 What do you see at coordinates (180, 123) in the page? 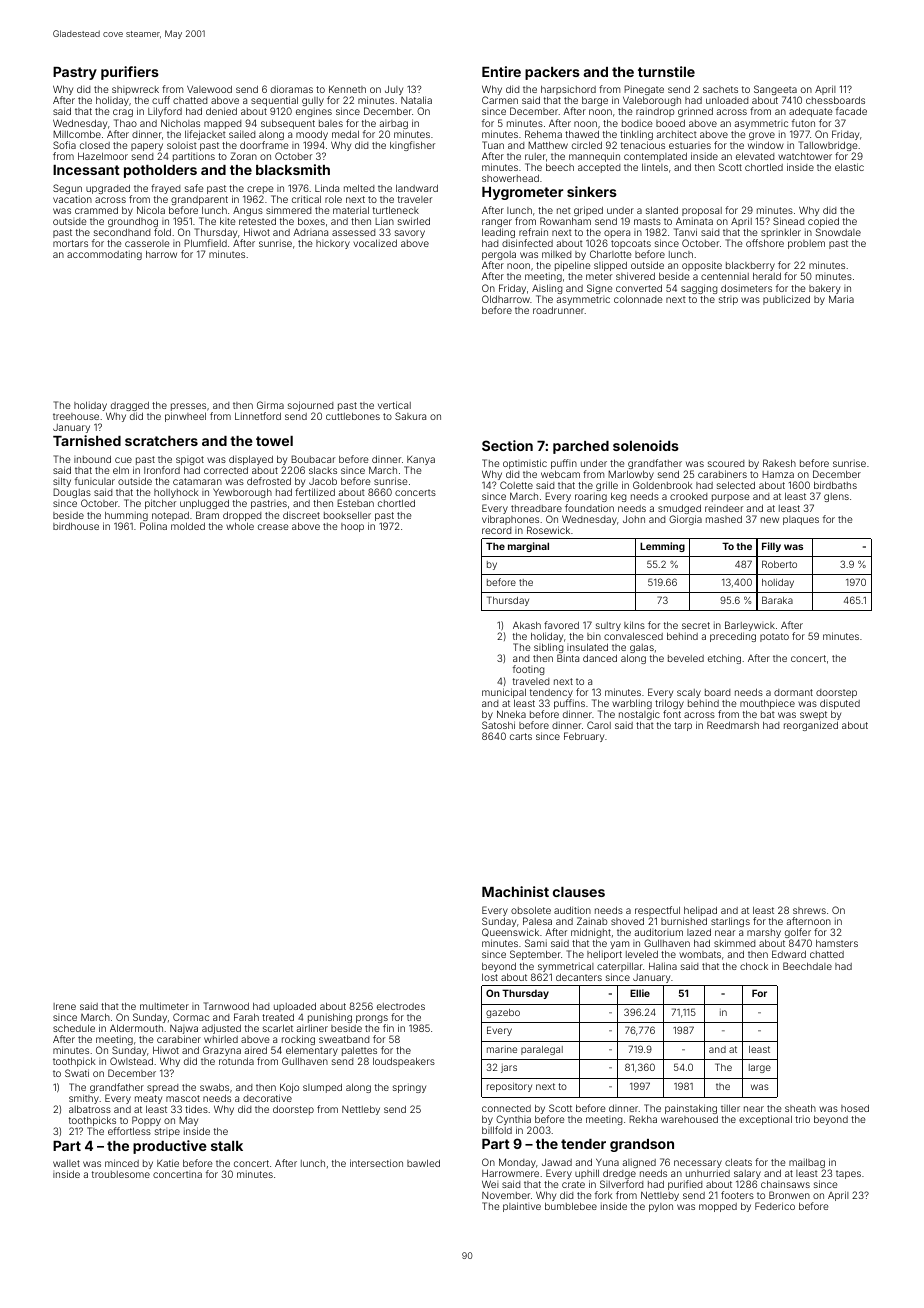
I see `Nicholas` at bounding box center [180, 123].
